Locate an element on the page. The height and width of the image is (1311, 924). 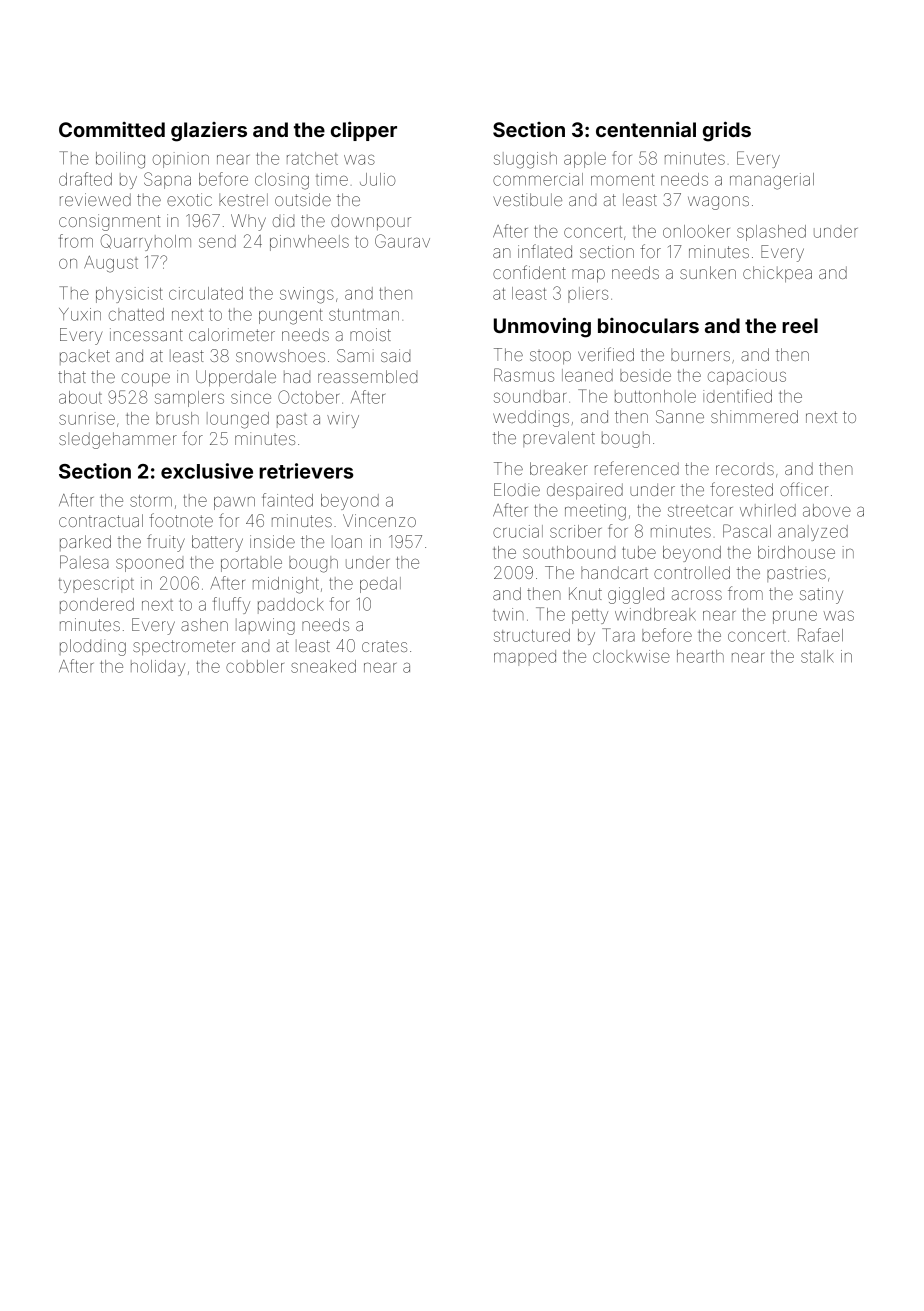
sledgehammer is located at coordinates (118, 440).
